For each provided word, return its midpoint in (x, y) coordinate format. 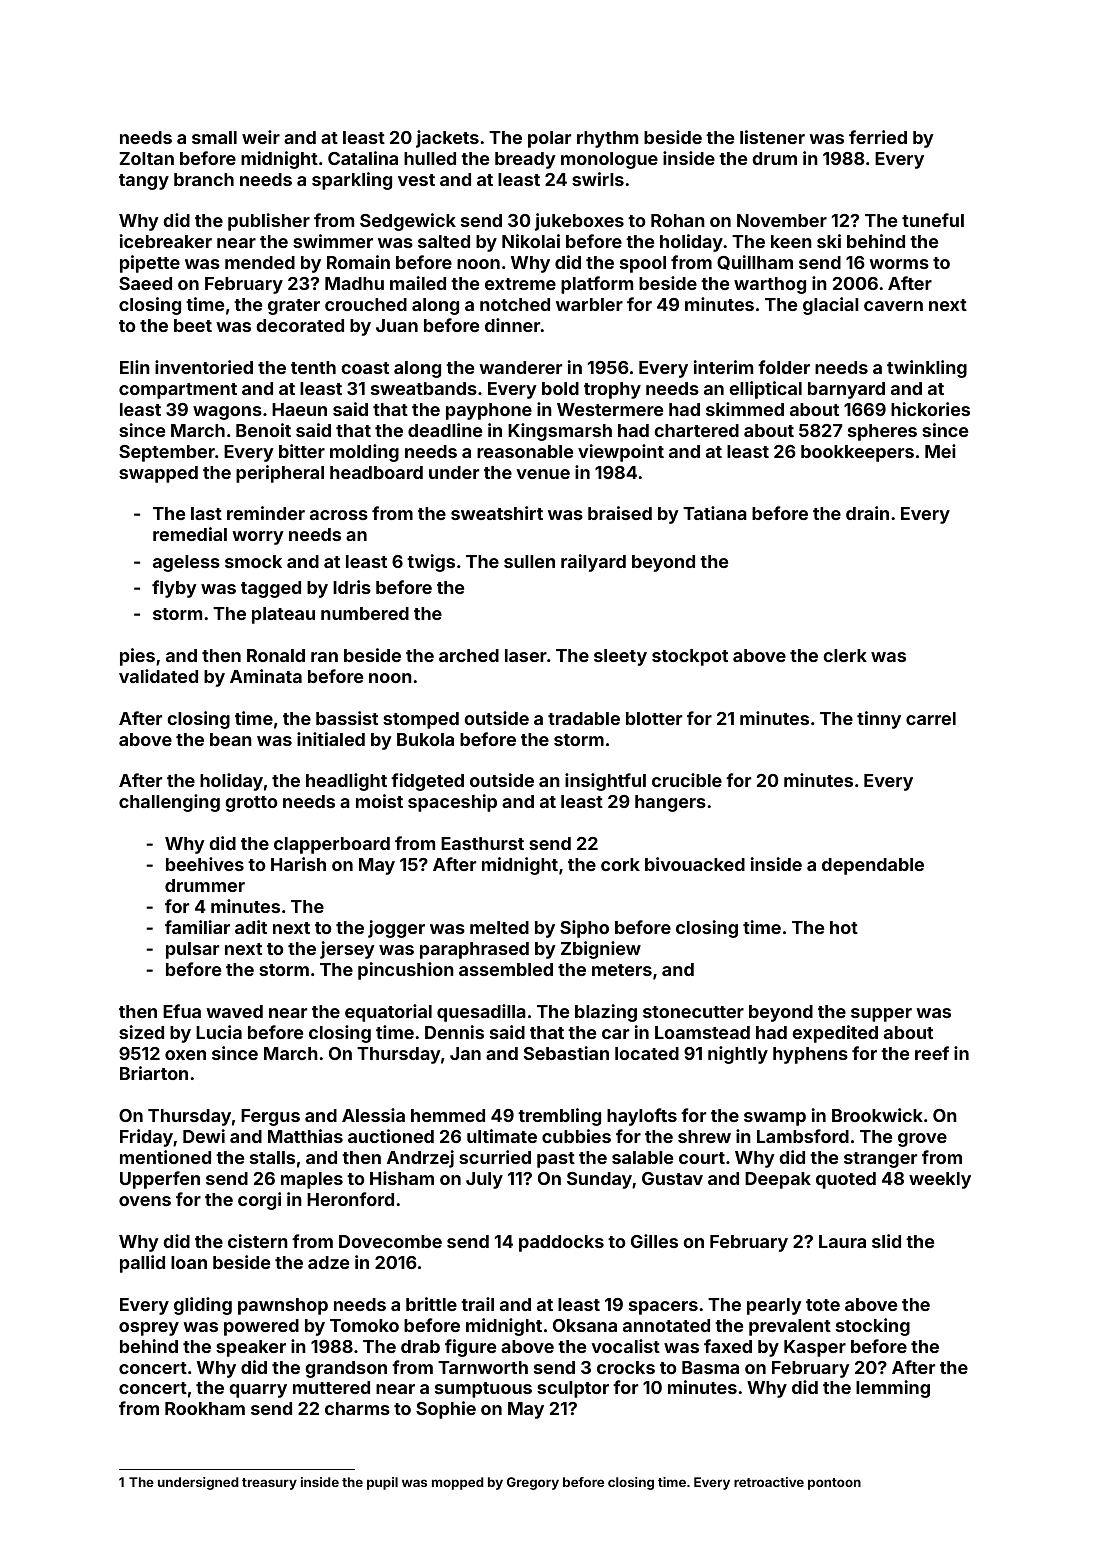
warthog (770, 285)
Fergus (270, 1117)
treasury (269, 1484)
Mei (940, 451)
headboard (376, 472)
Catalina (363, 158)
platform (597, 285)
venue (543, 474)
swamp (775, 1119)
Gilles (654, 1241)
